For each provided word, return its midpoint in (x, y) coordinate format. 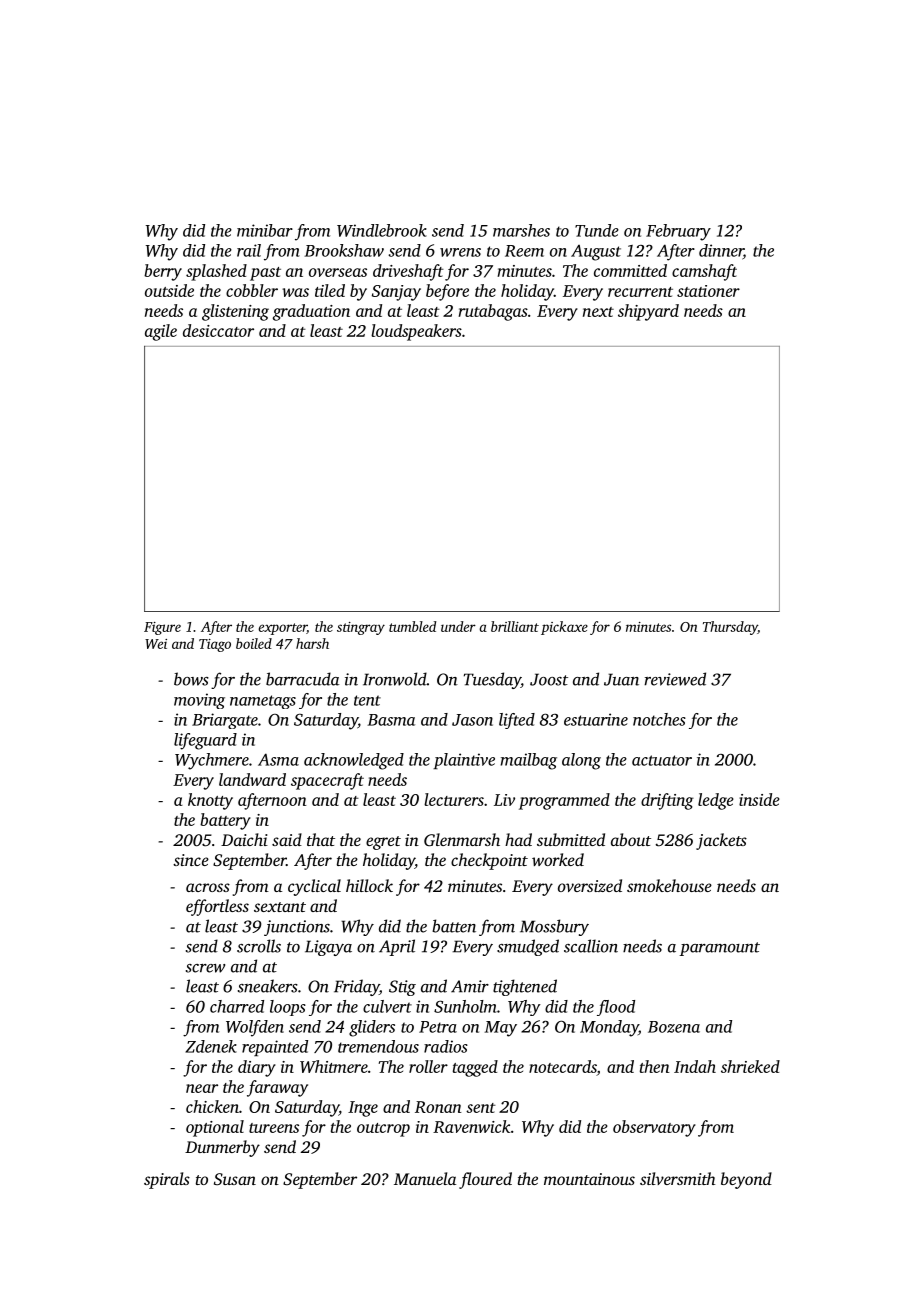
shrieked (750, 1066)
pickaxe (564, 628)
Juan (621, 679)
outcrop (383, 1130)
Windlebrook (382, 230)
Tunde (597, 230)
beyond (746, 1180)
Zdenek (211, 1046)
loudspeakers (416, 332)
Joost (549, 679)
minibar (265, 230)
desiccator (218, 330)
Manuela (425, 1178)
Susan (235, 1179)
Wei (156, 644)
